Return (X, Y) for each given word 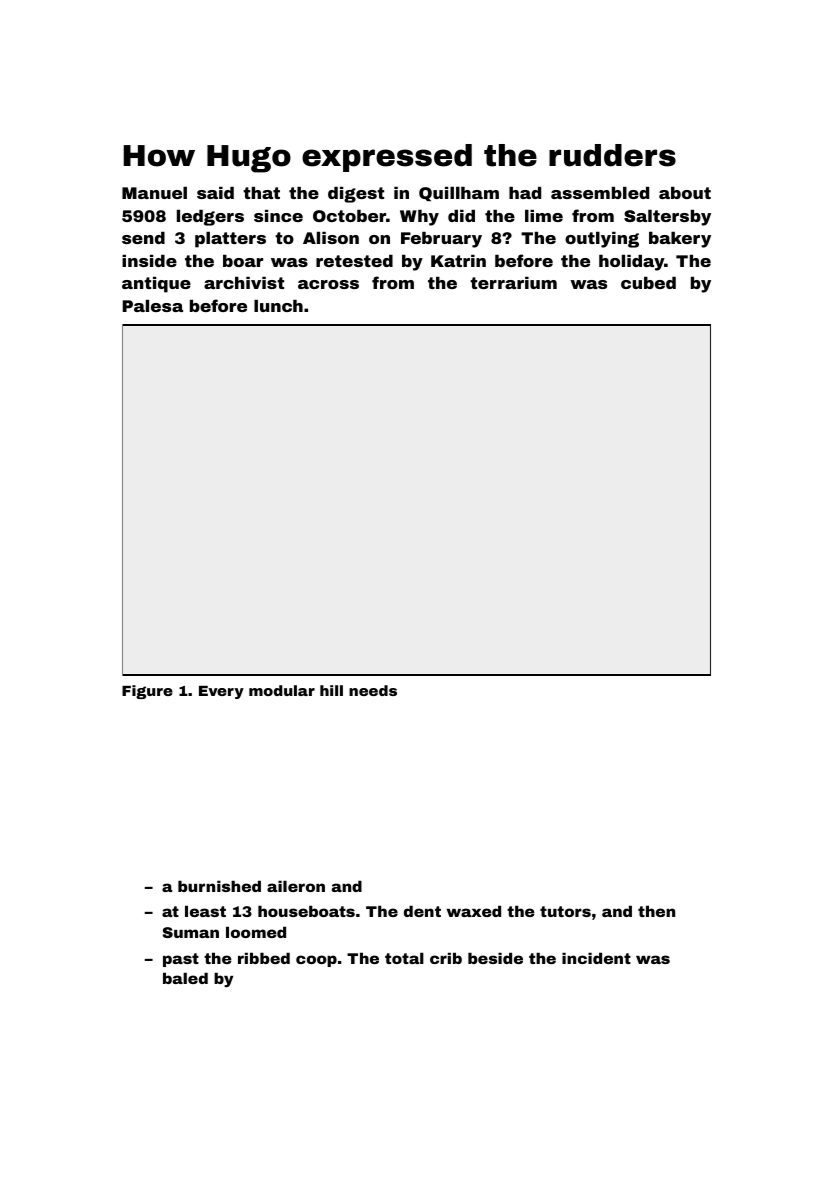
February (441, 240)
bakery (680, 239)
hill (331, 690)
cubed (648, 283)
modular (282, 690)
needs (373, 690)
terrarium (513, 283)
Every (221, 692)
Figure (147, 692)
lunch (278, 306)
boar (243, 261)
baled (185, 978)
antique (156, 285)
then (656, 911)
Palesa (152, 306)
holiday (631, 263)
